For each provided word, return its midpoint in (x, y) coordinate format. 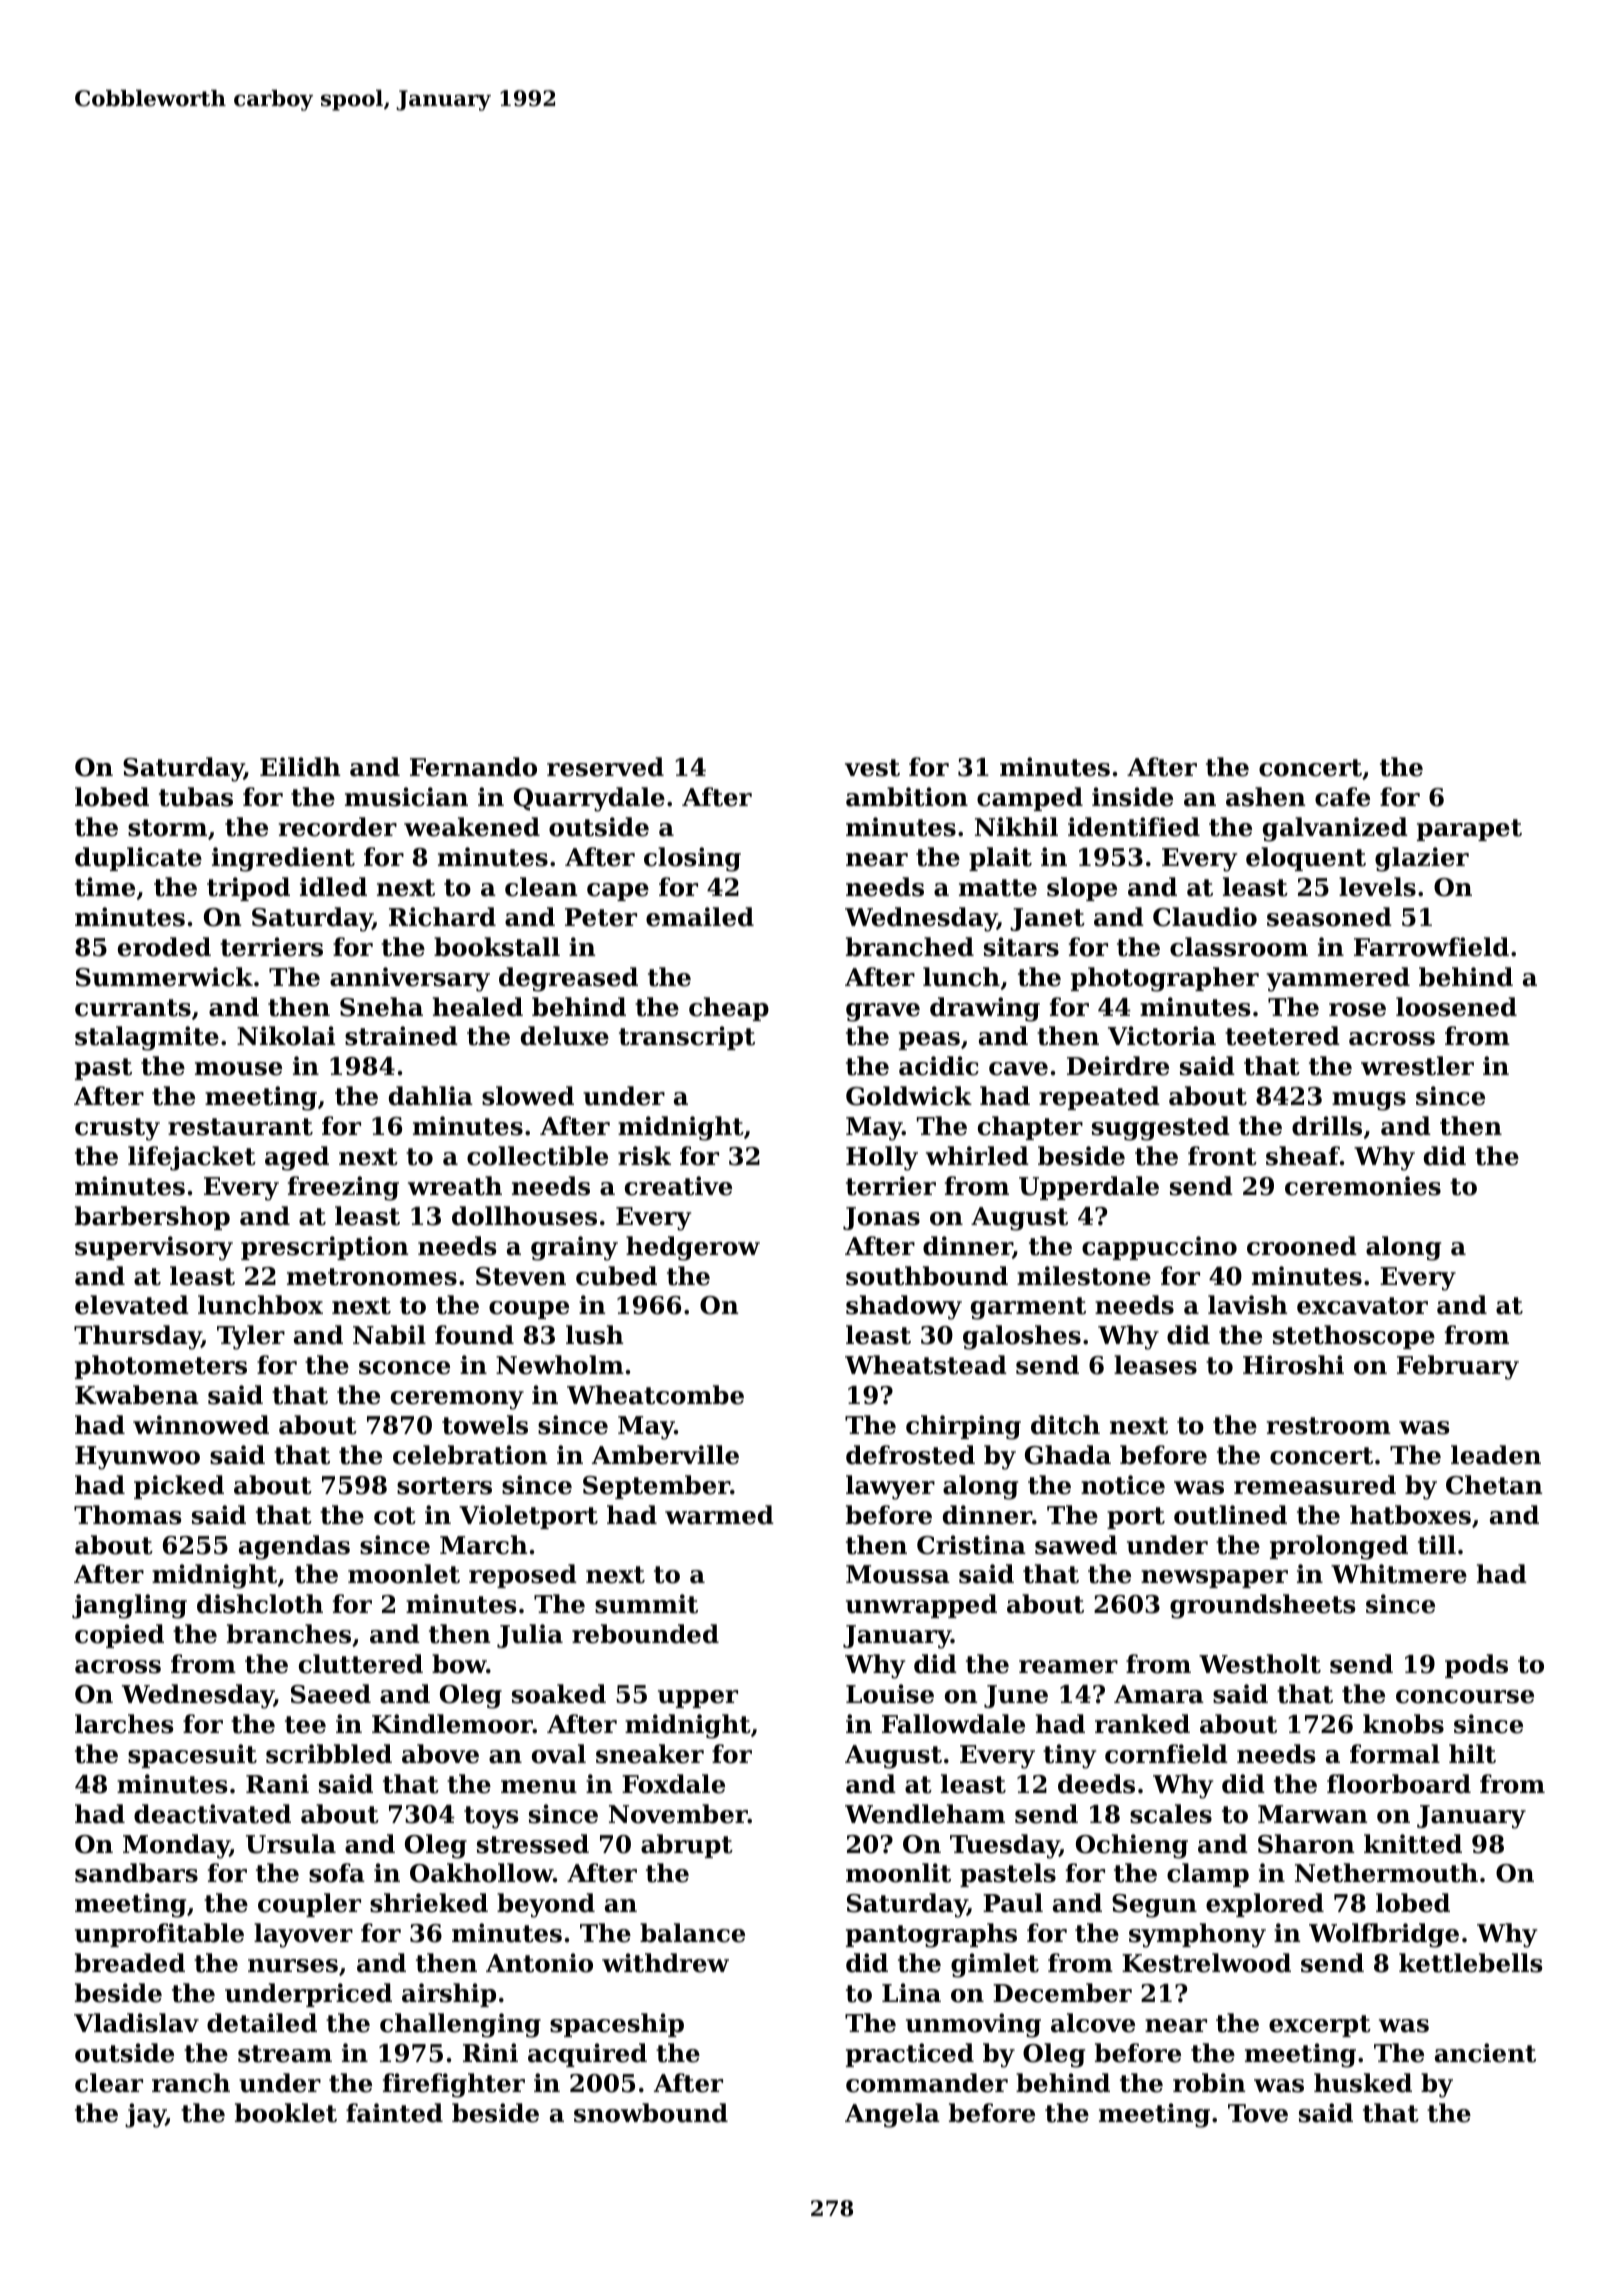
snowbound (651, 2113)
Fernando (473, 767)
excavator (1362, 1306)
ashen (1266, 797)
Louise (890, 1694)
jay (145, 2115)
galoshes (1022, 1337)
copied (119, 1636)
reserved (605, 767)
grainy (574, 1248)
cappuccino (1159, 1248)
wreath (455, 1186)
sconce (404, 1368)
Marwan (1313, 1814)
